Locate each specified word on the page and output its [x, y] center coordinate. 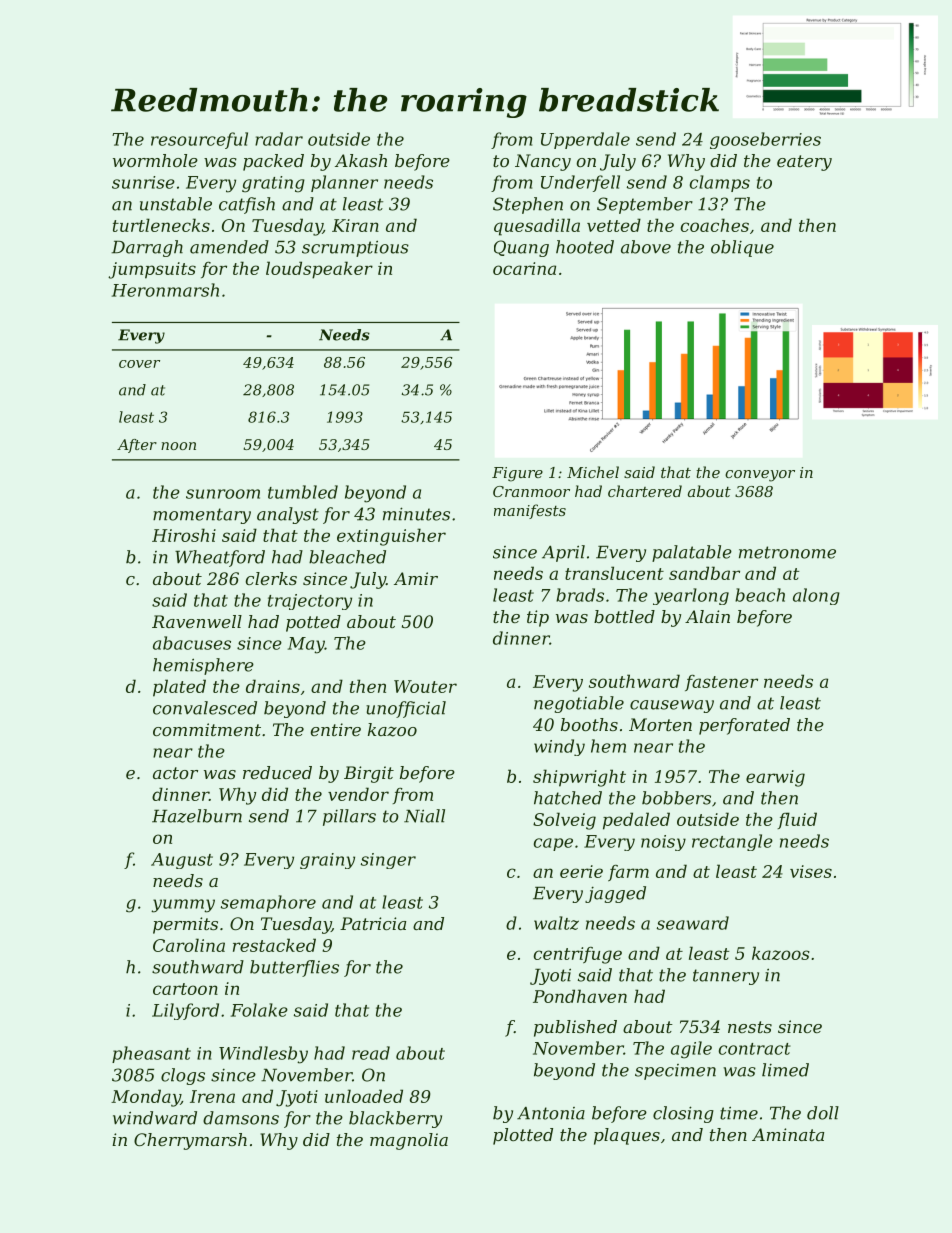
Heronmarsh [165, 290]
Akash [361, 160]
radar [279, 139]
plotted [523, 1136]
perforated [744, 726]
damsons [241, 1118]
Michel [593, 472]
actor [175, 773]
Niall [424, 816]
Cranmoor [531, 491]
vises [811, 871]
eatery [804, 163]
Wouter [425, 686]
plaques [627, 1136]
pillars [349, 817]
